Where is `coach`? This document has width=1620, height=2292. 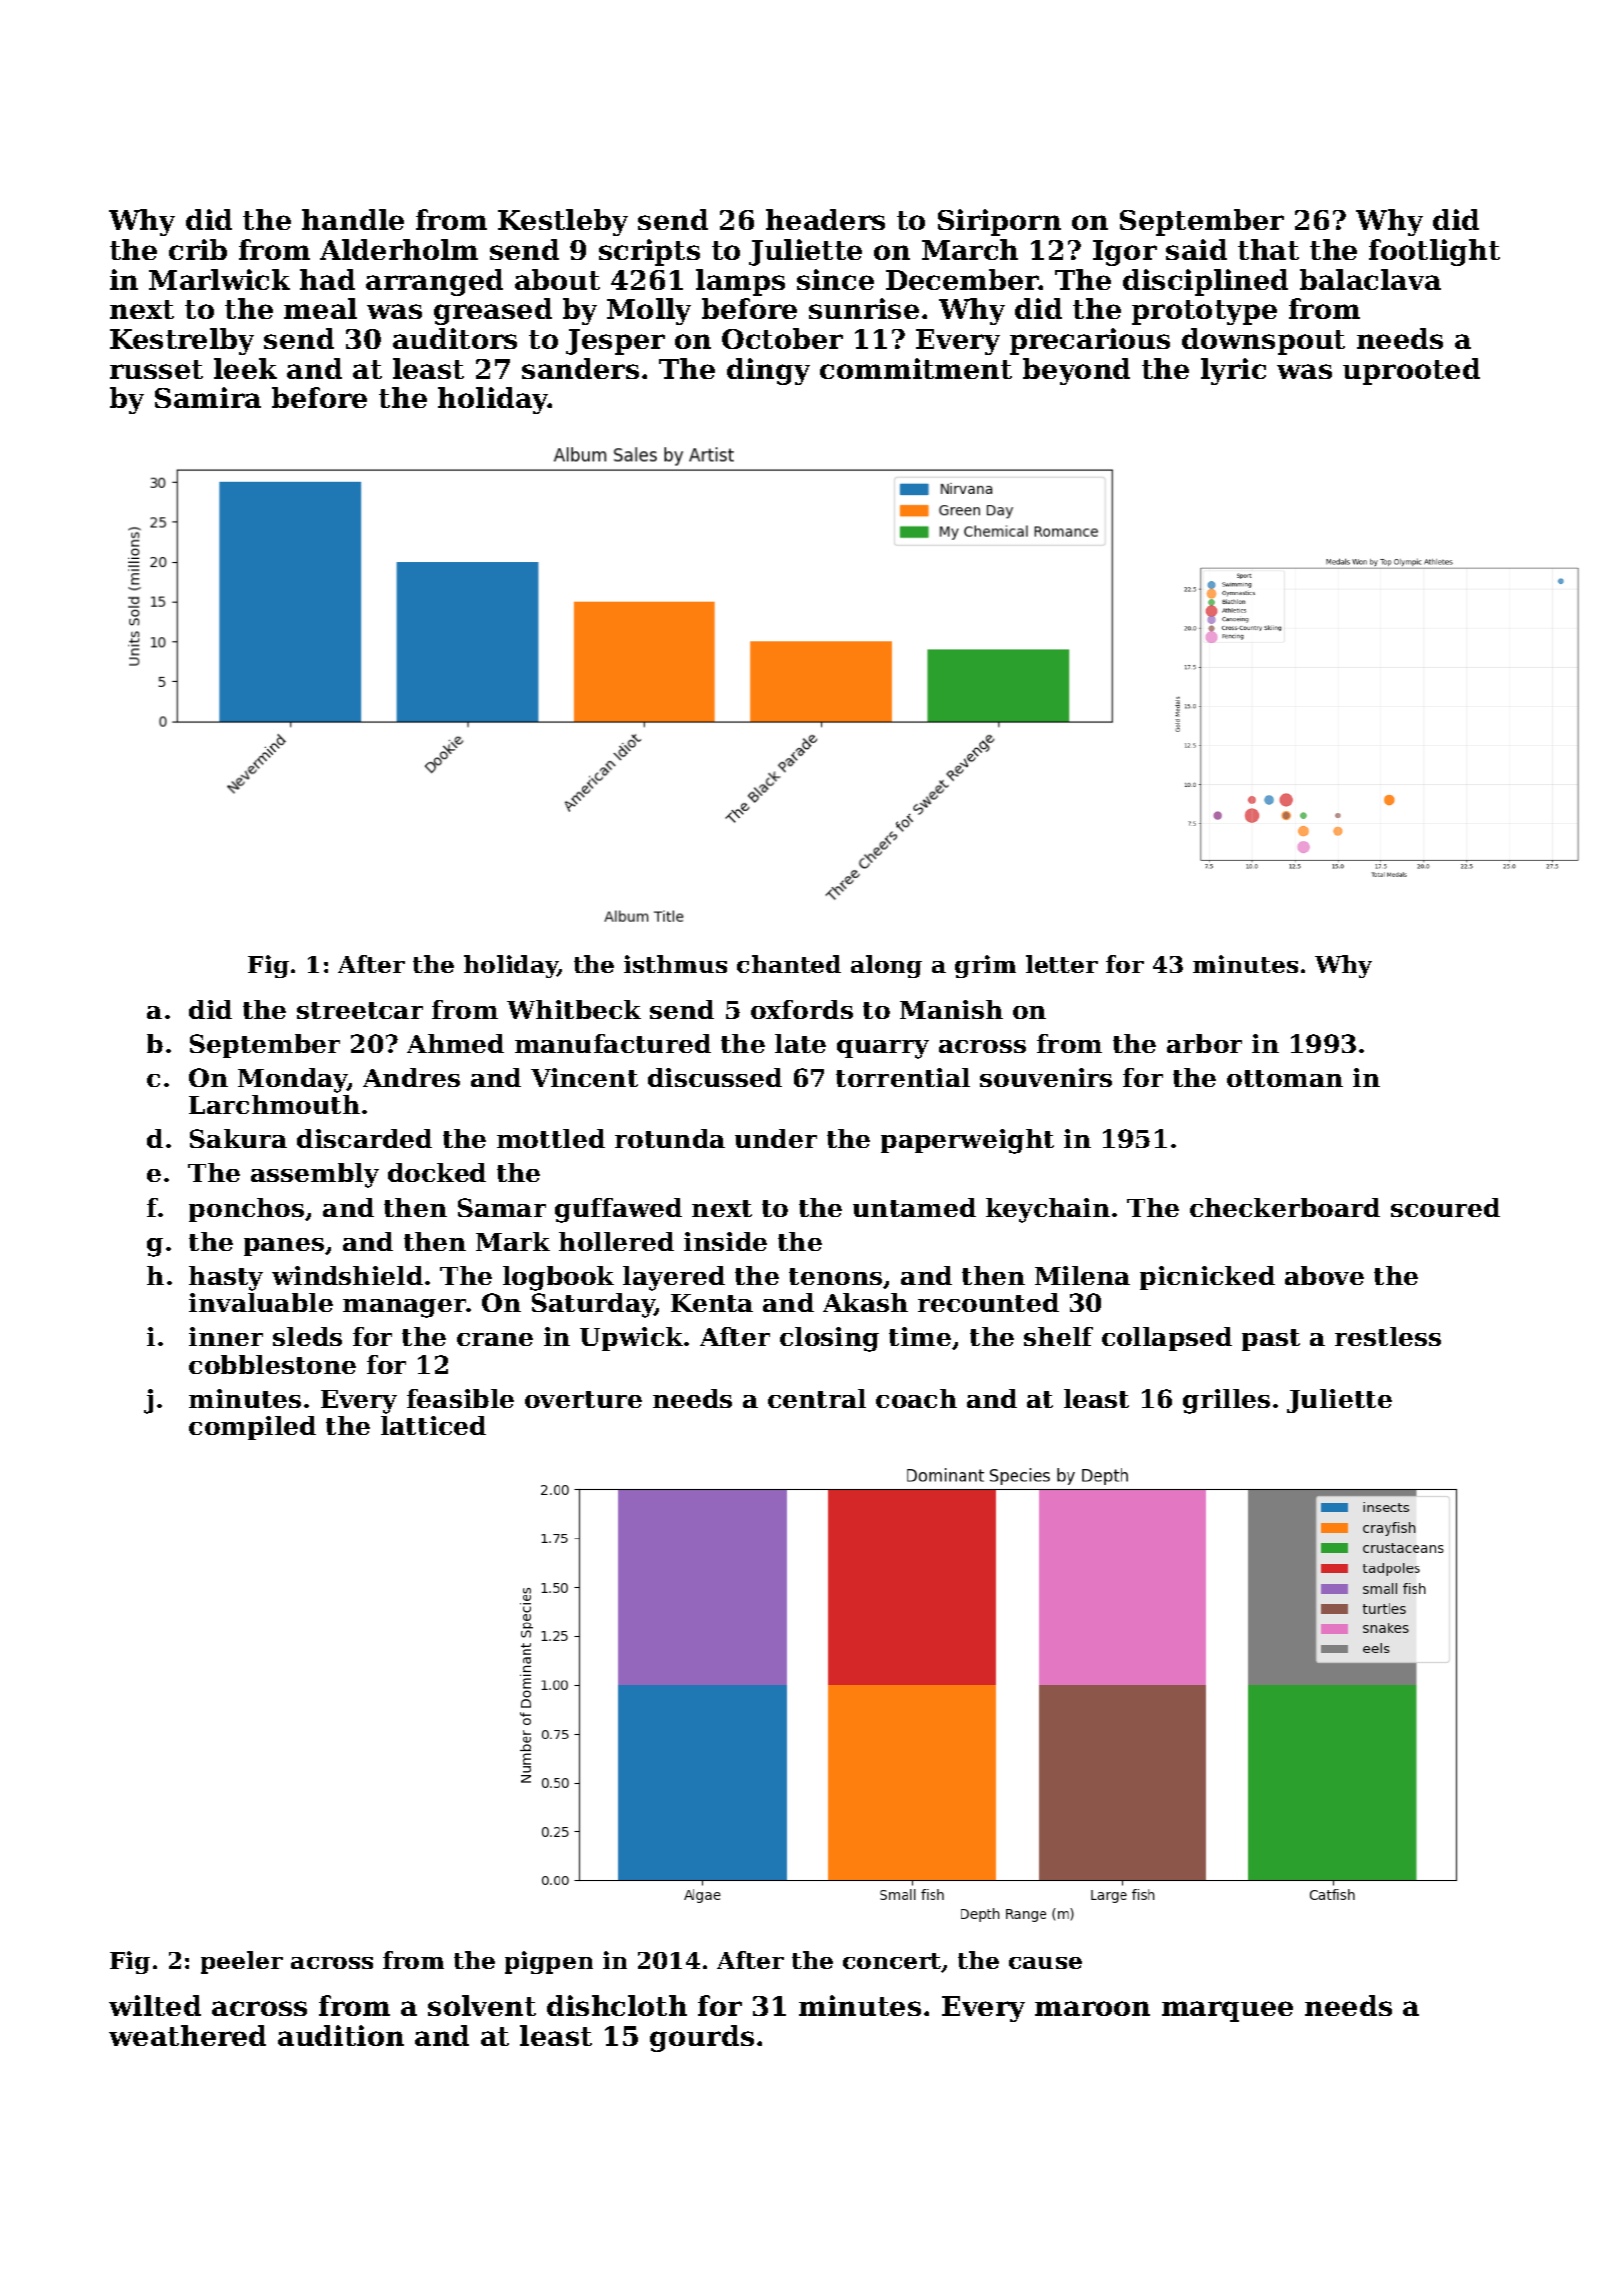
coach is located at coordinates (916, 1398).
